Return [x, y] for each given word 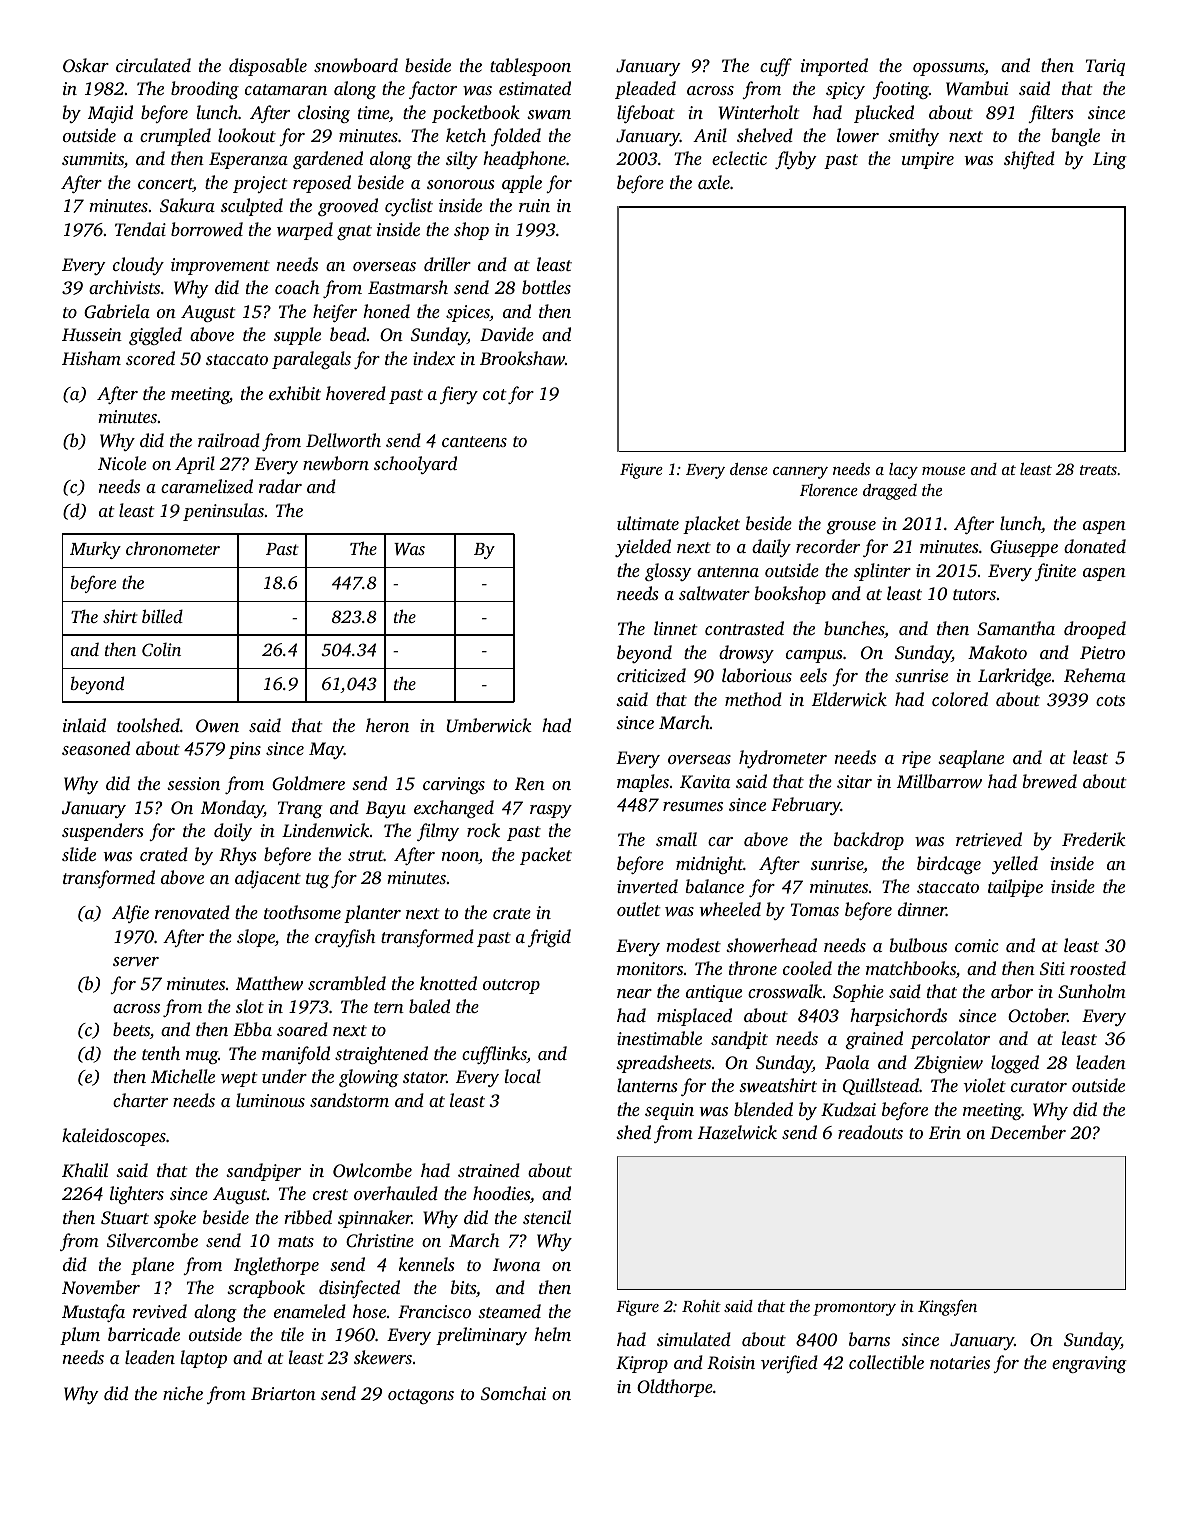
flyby [796, 160]
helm [552, 1334]
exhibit [295, 393]
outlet [639, 909]
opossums [948, 69]
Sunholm [1092, 991]
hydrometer [783, 759]
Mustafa [93, 1313]
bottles [546, 287]
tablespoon [530, 67]
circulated [153, 65]
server [136, 961]
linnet [676, 628]
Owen [217, 726]
